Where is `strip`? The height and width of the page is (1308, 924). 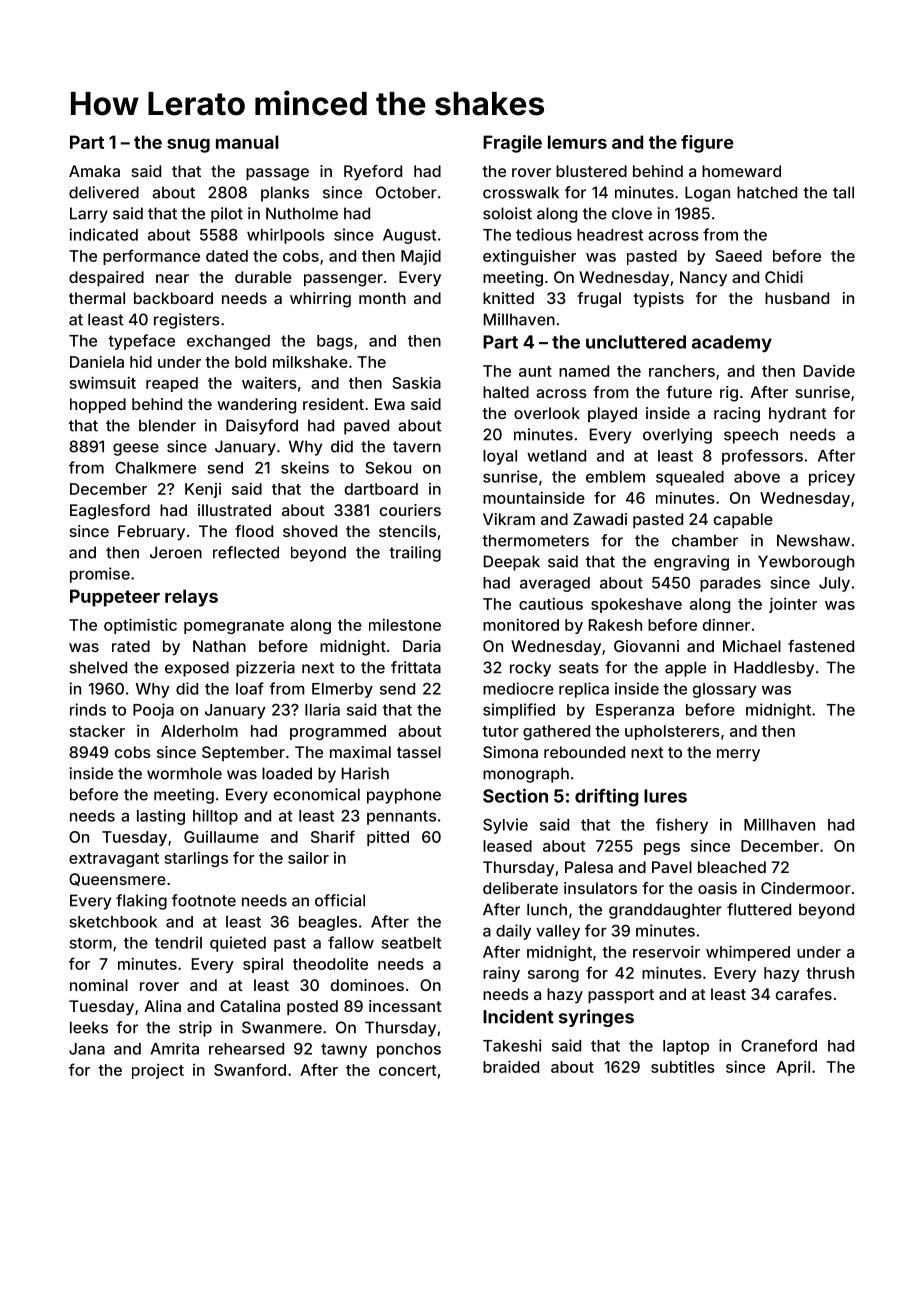
strip is located at coordinates (195, 1029).
